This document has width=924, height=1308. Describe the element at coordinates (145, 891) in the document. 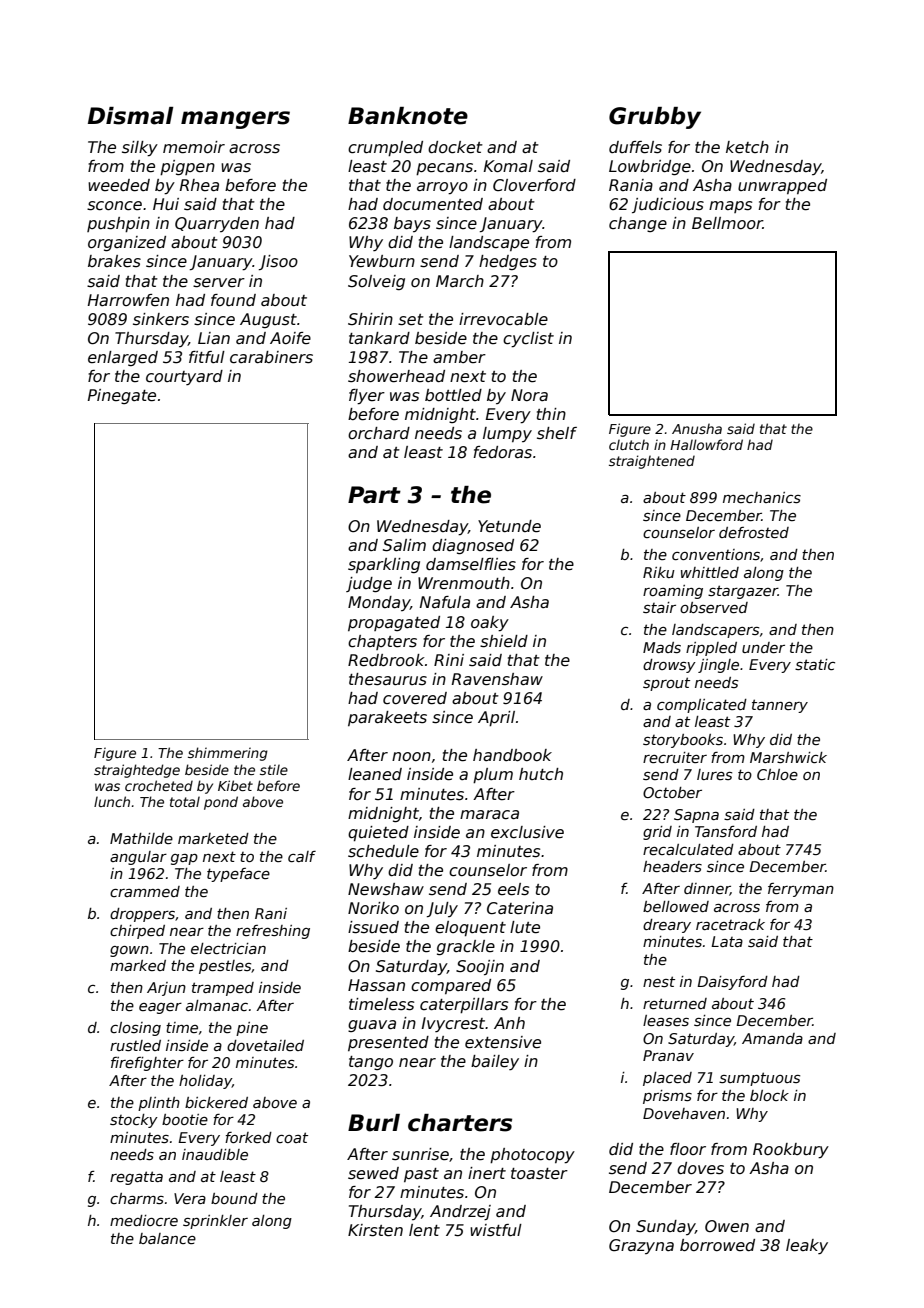

I see `crammed` at that location.
